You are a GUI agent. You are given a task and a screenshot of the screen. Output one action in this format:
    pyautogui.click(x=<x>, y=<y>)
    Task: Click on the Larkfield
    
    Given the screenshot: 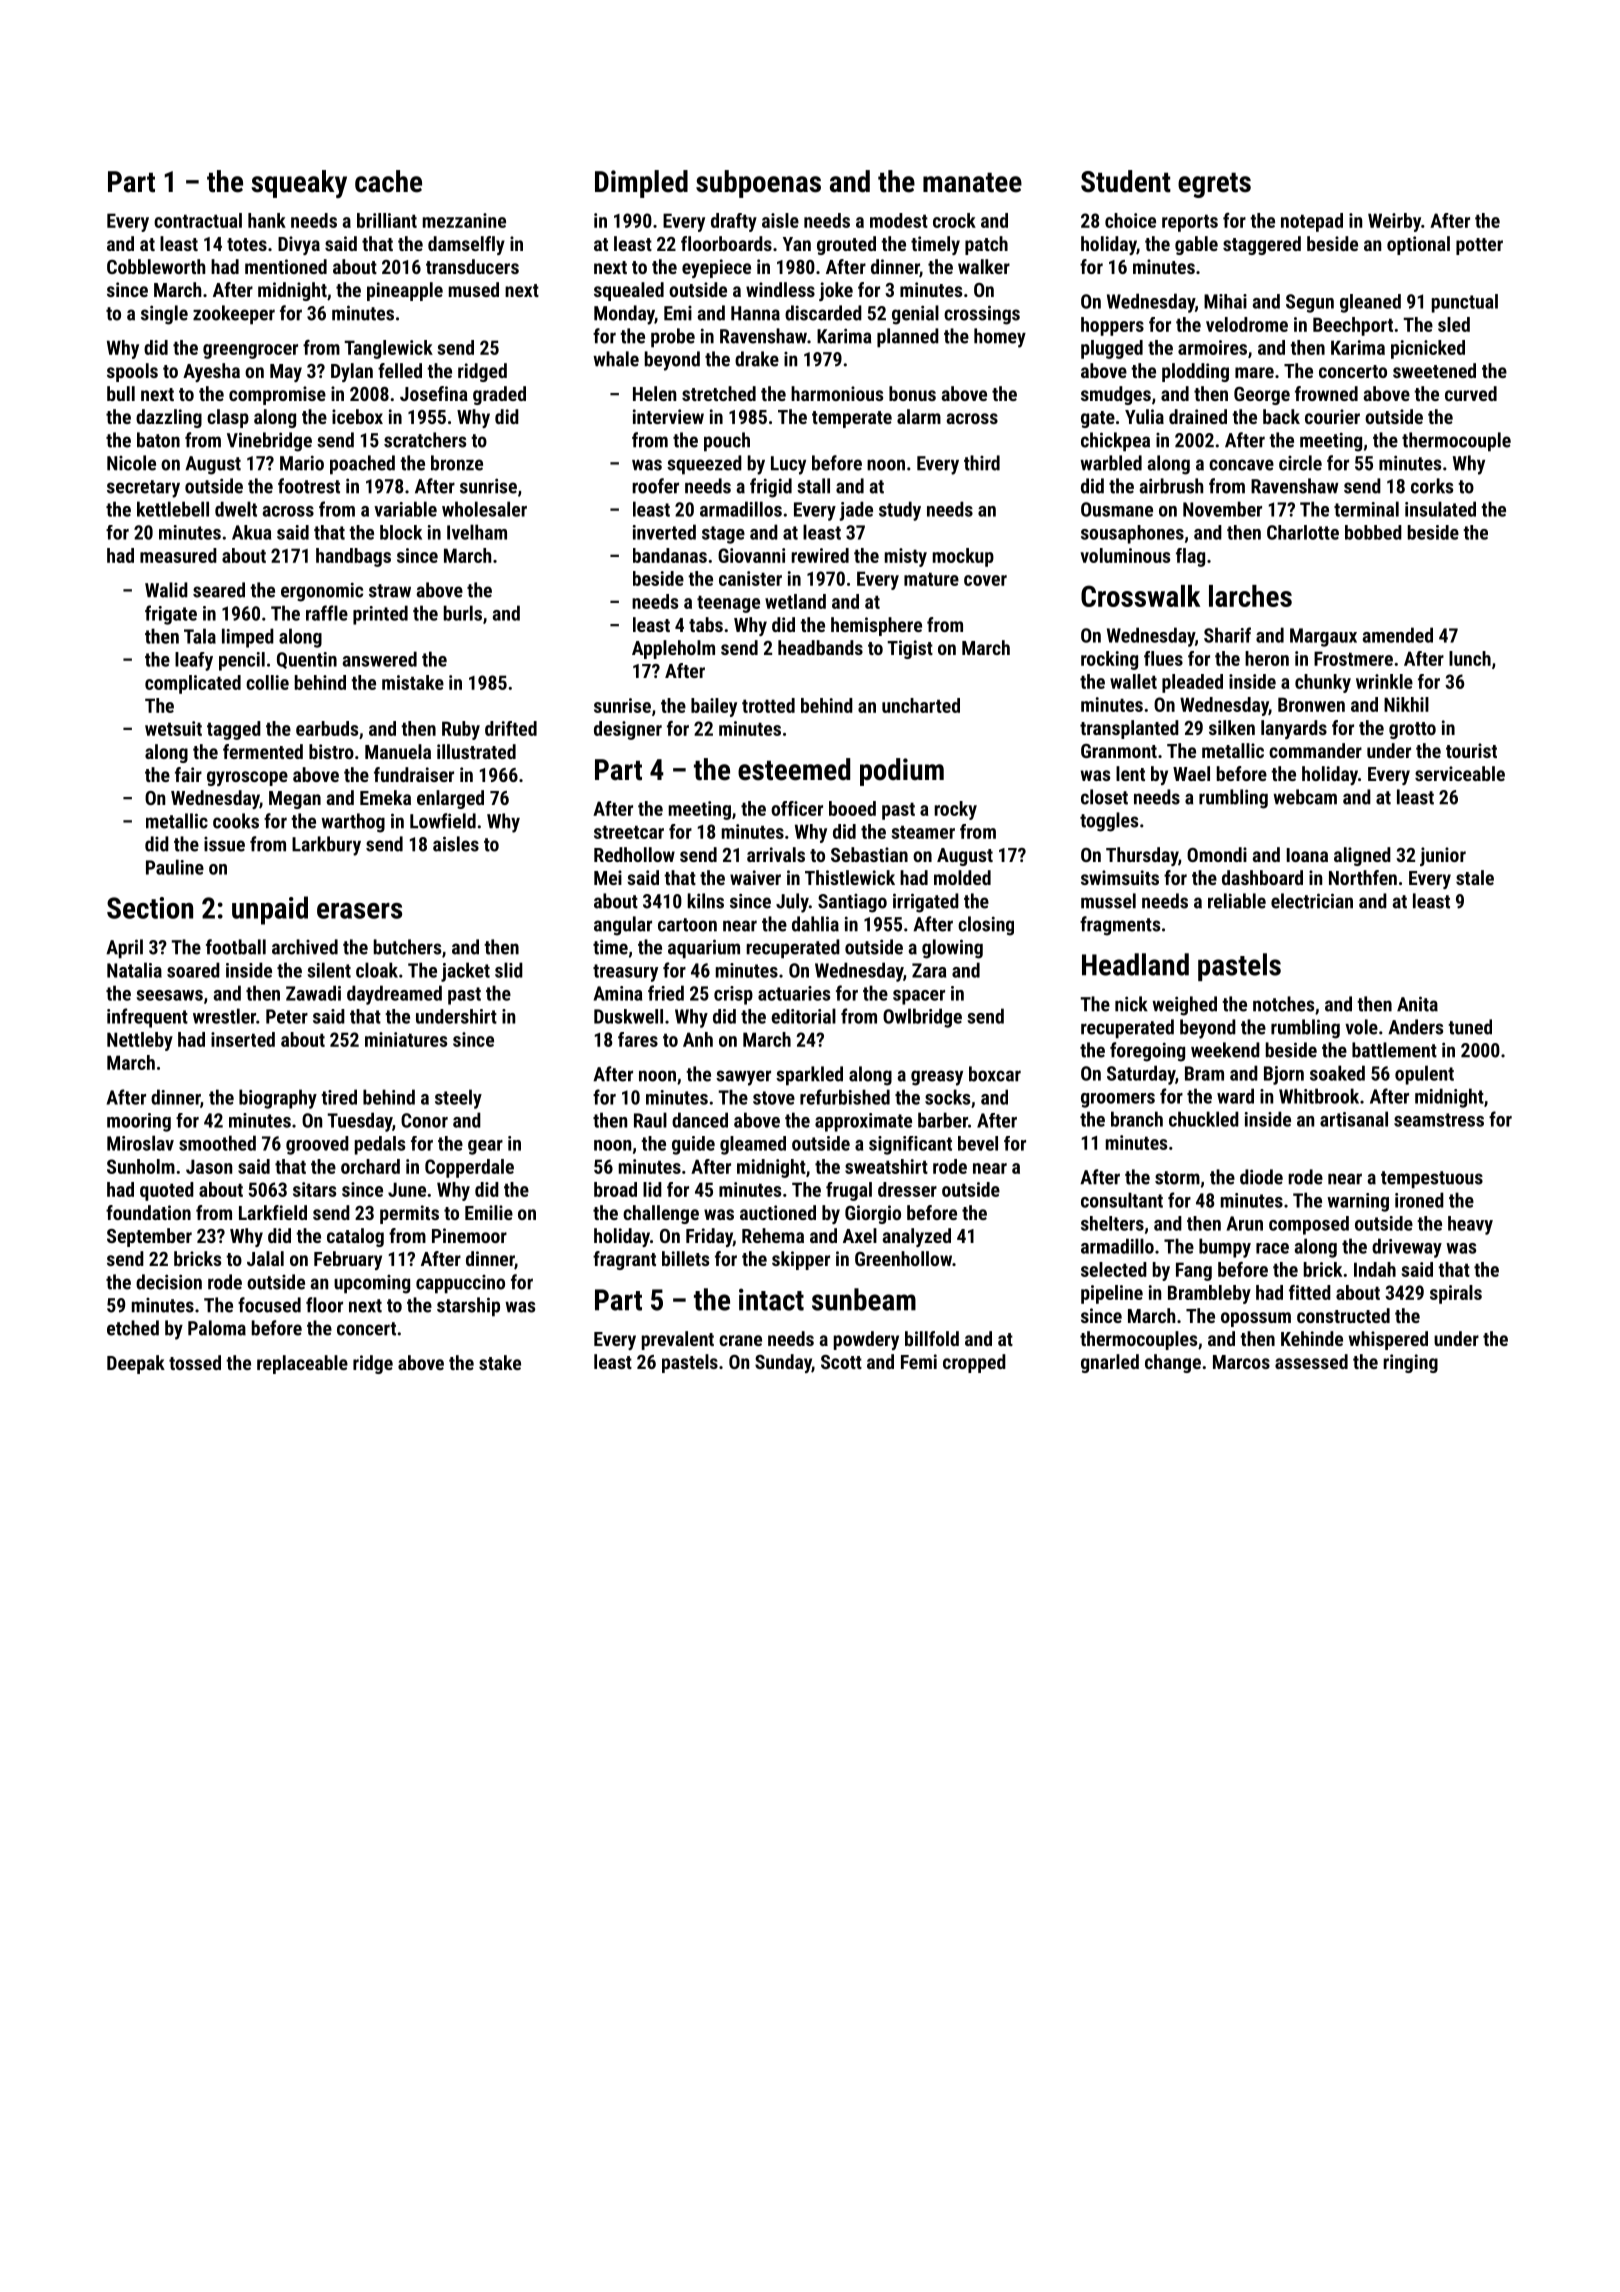 What is the action you would take?
    pyautogui.click(x=273, y=1212)
